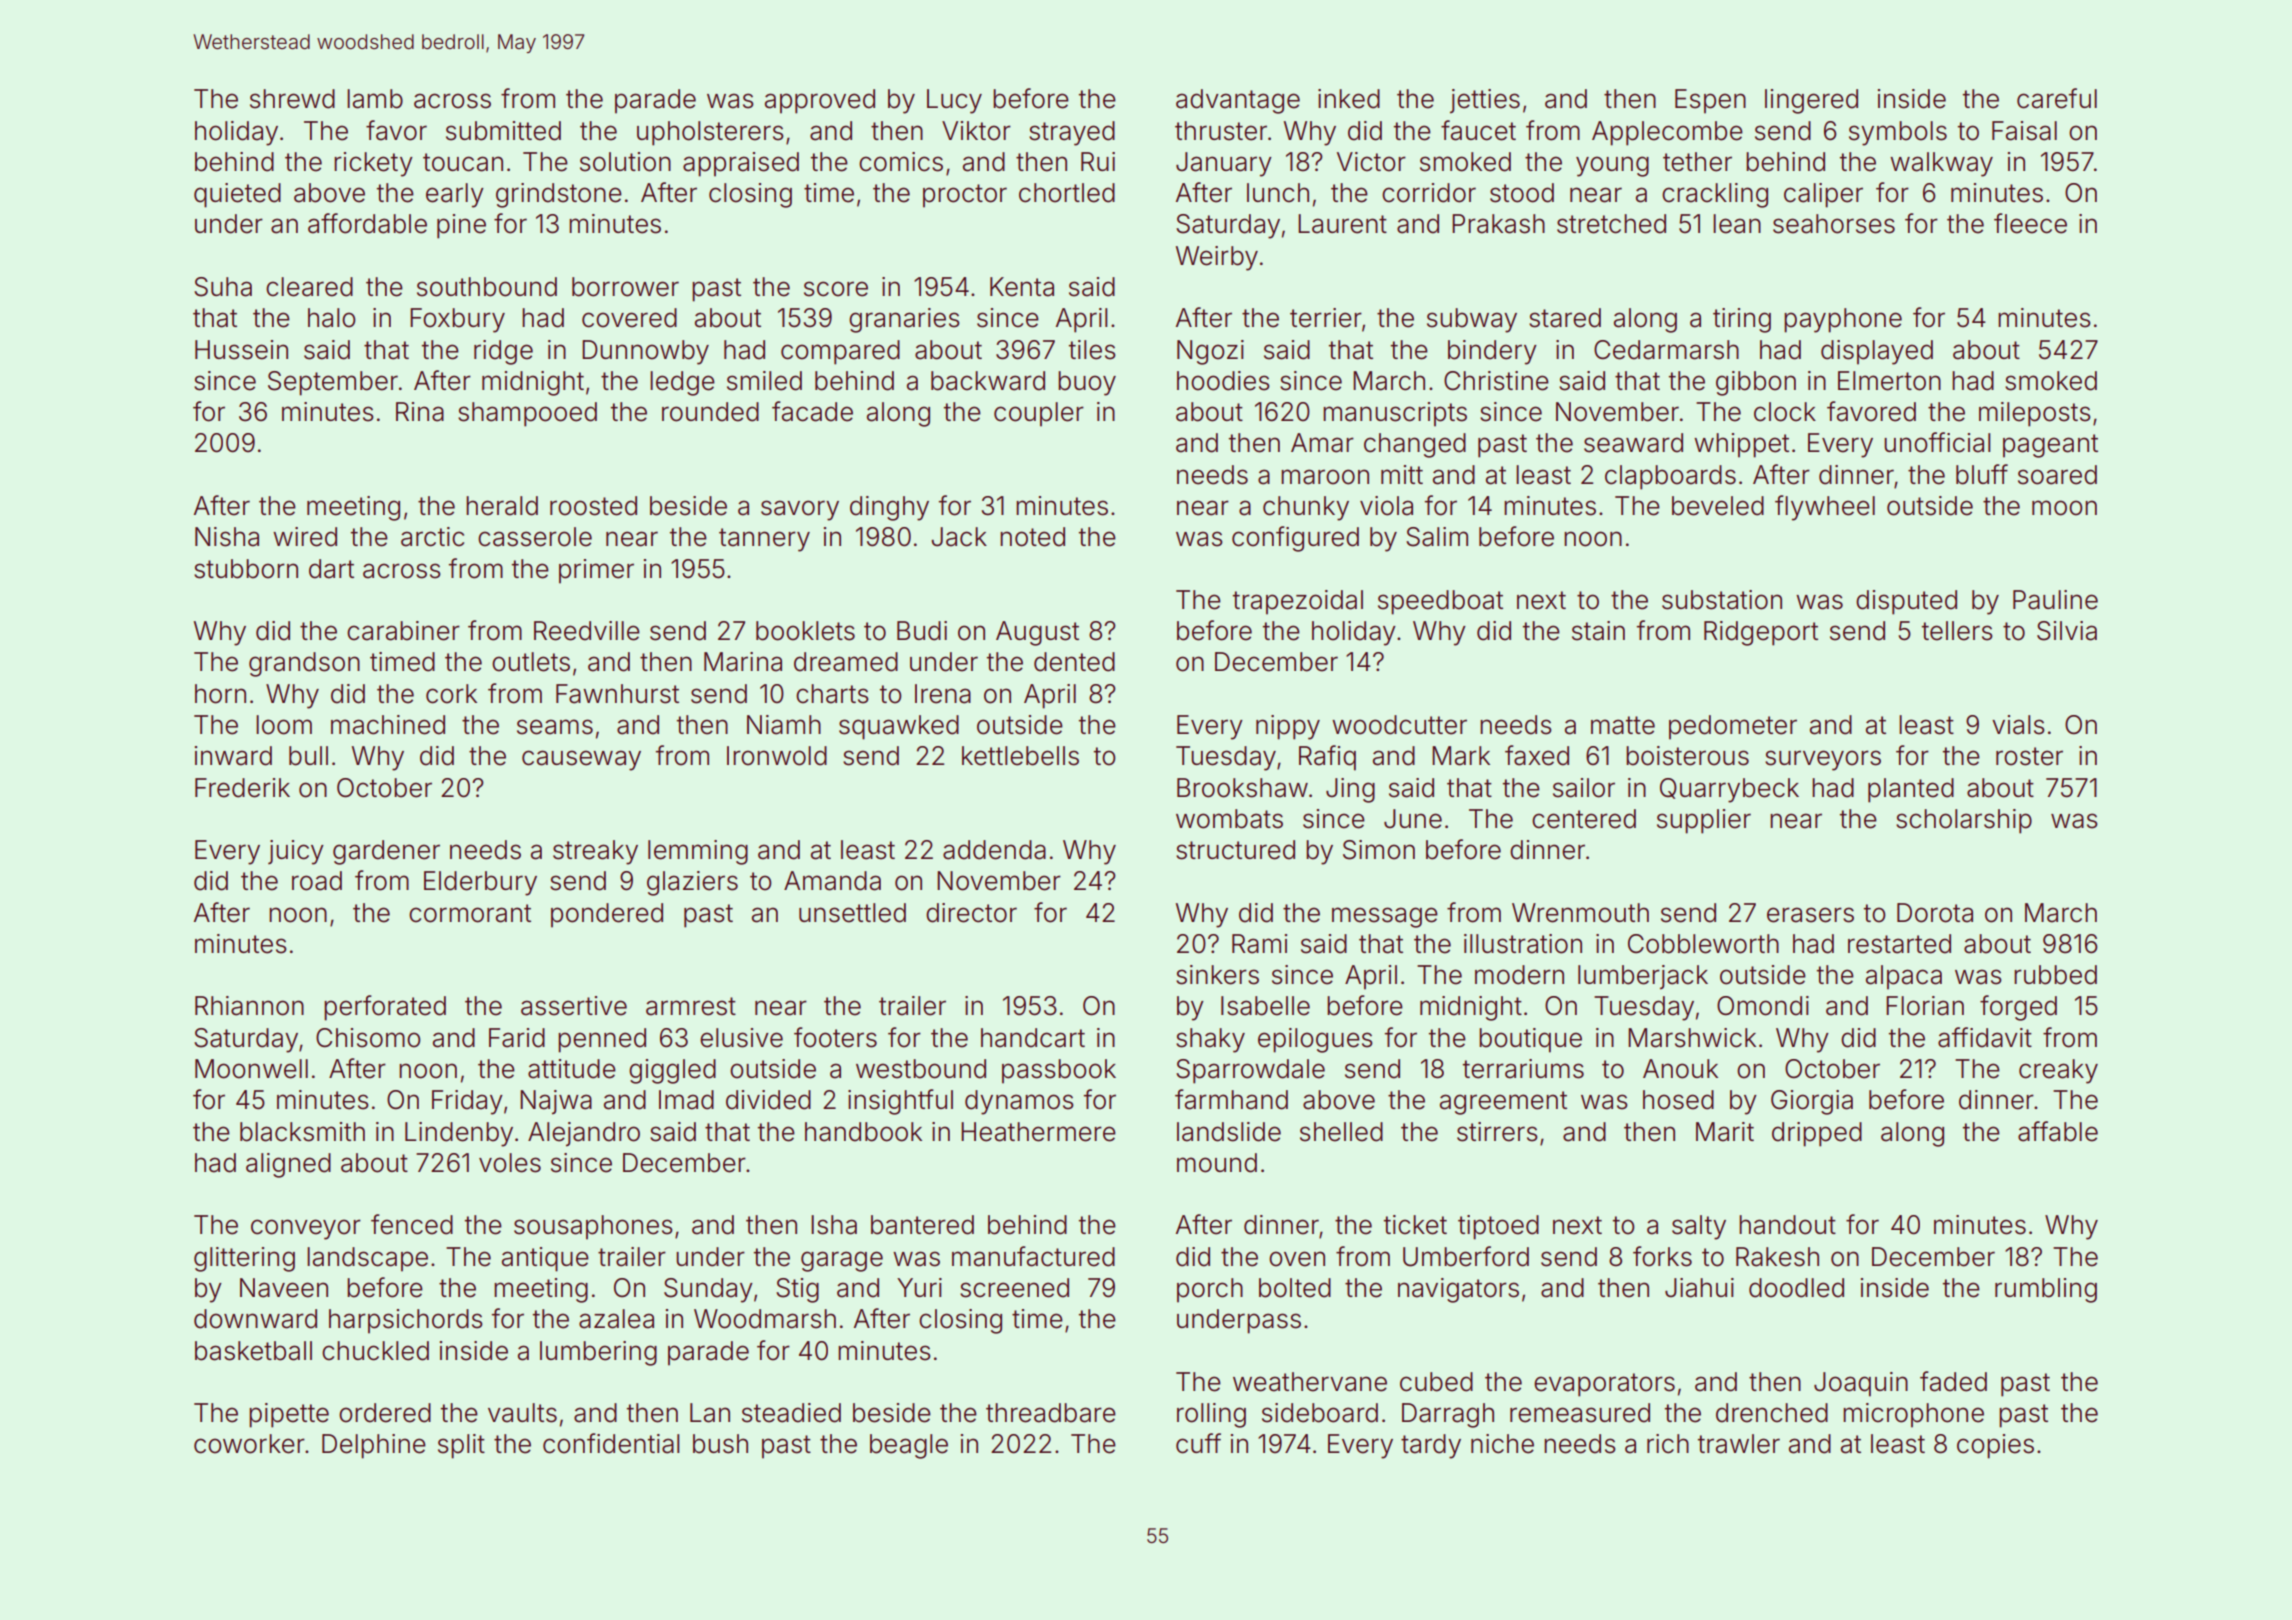 The width and height of the screenshot is (2292, 1620). Describe the element at coordinates (1611, 224) in the screenshot. I see `stretched` at that location.
